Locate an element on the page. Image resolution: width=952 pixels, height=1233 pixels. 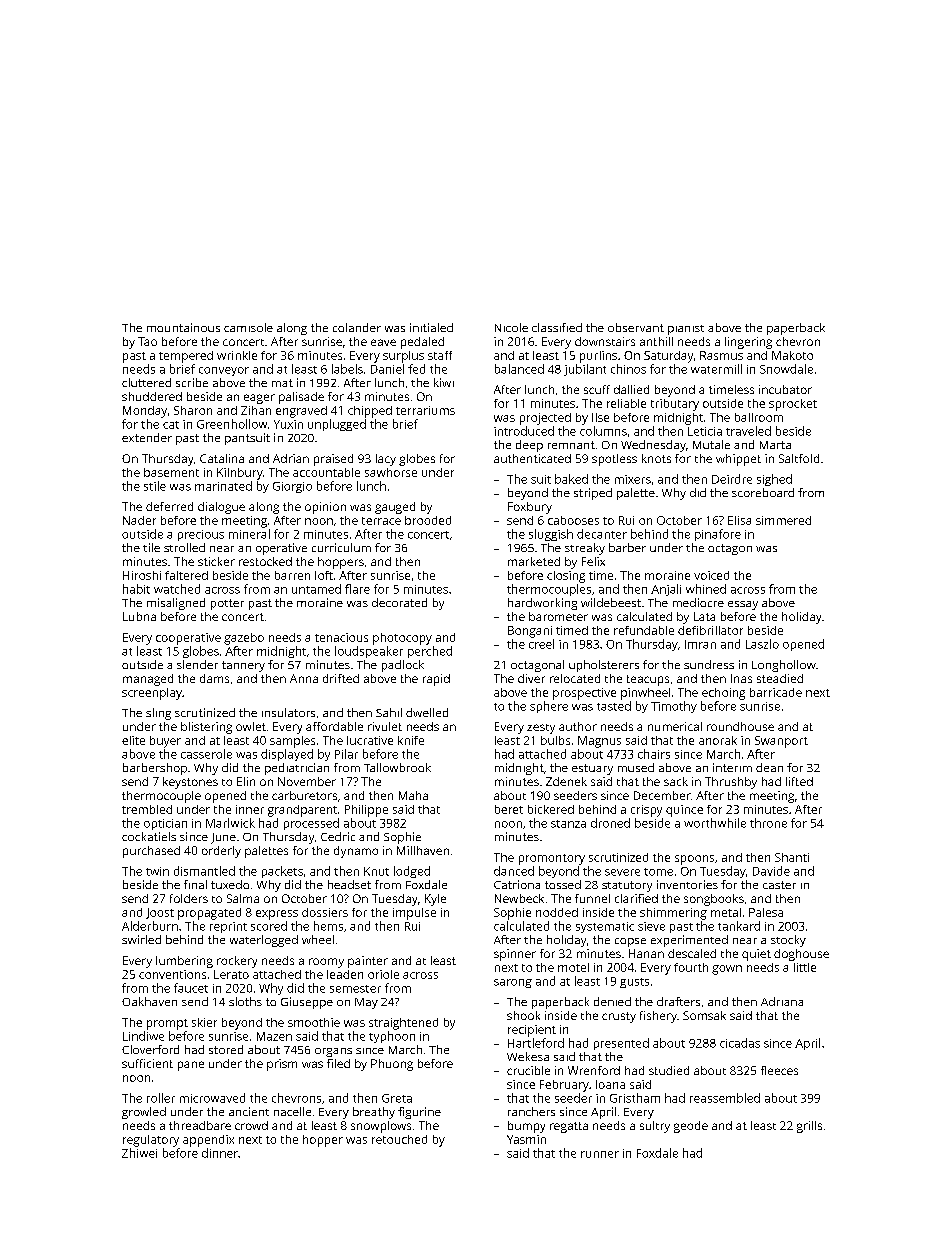
tempered is located at coordinates (186, 357).
